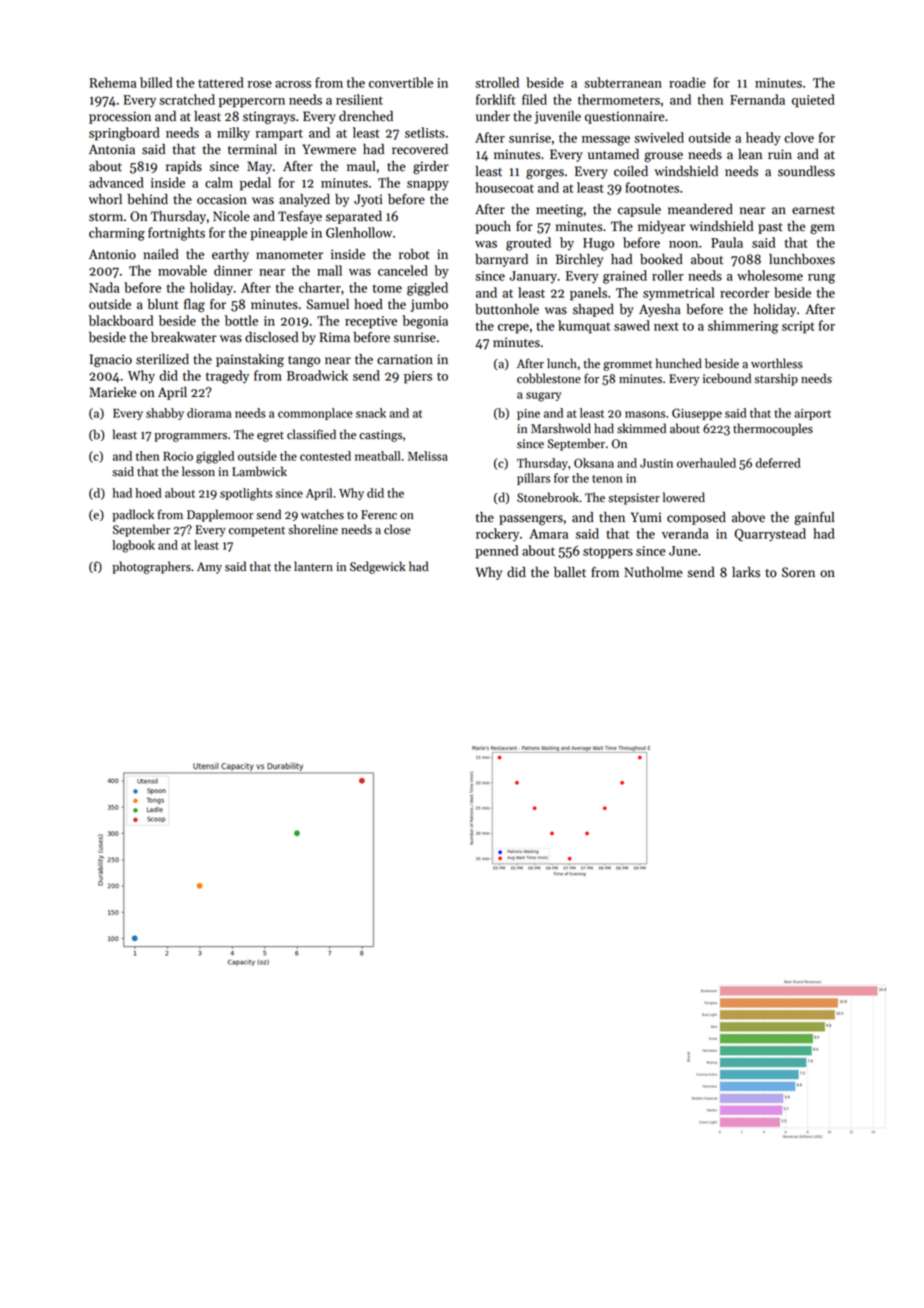 This document has height=1308, width=924. What do you see at coordinates (227, 377) in the document?
I see `tragedy` at bounding box center [227, 377].
